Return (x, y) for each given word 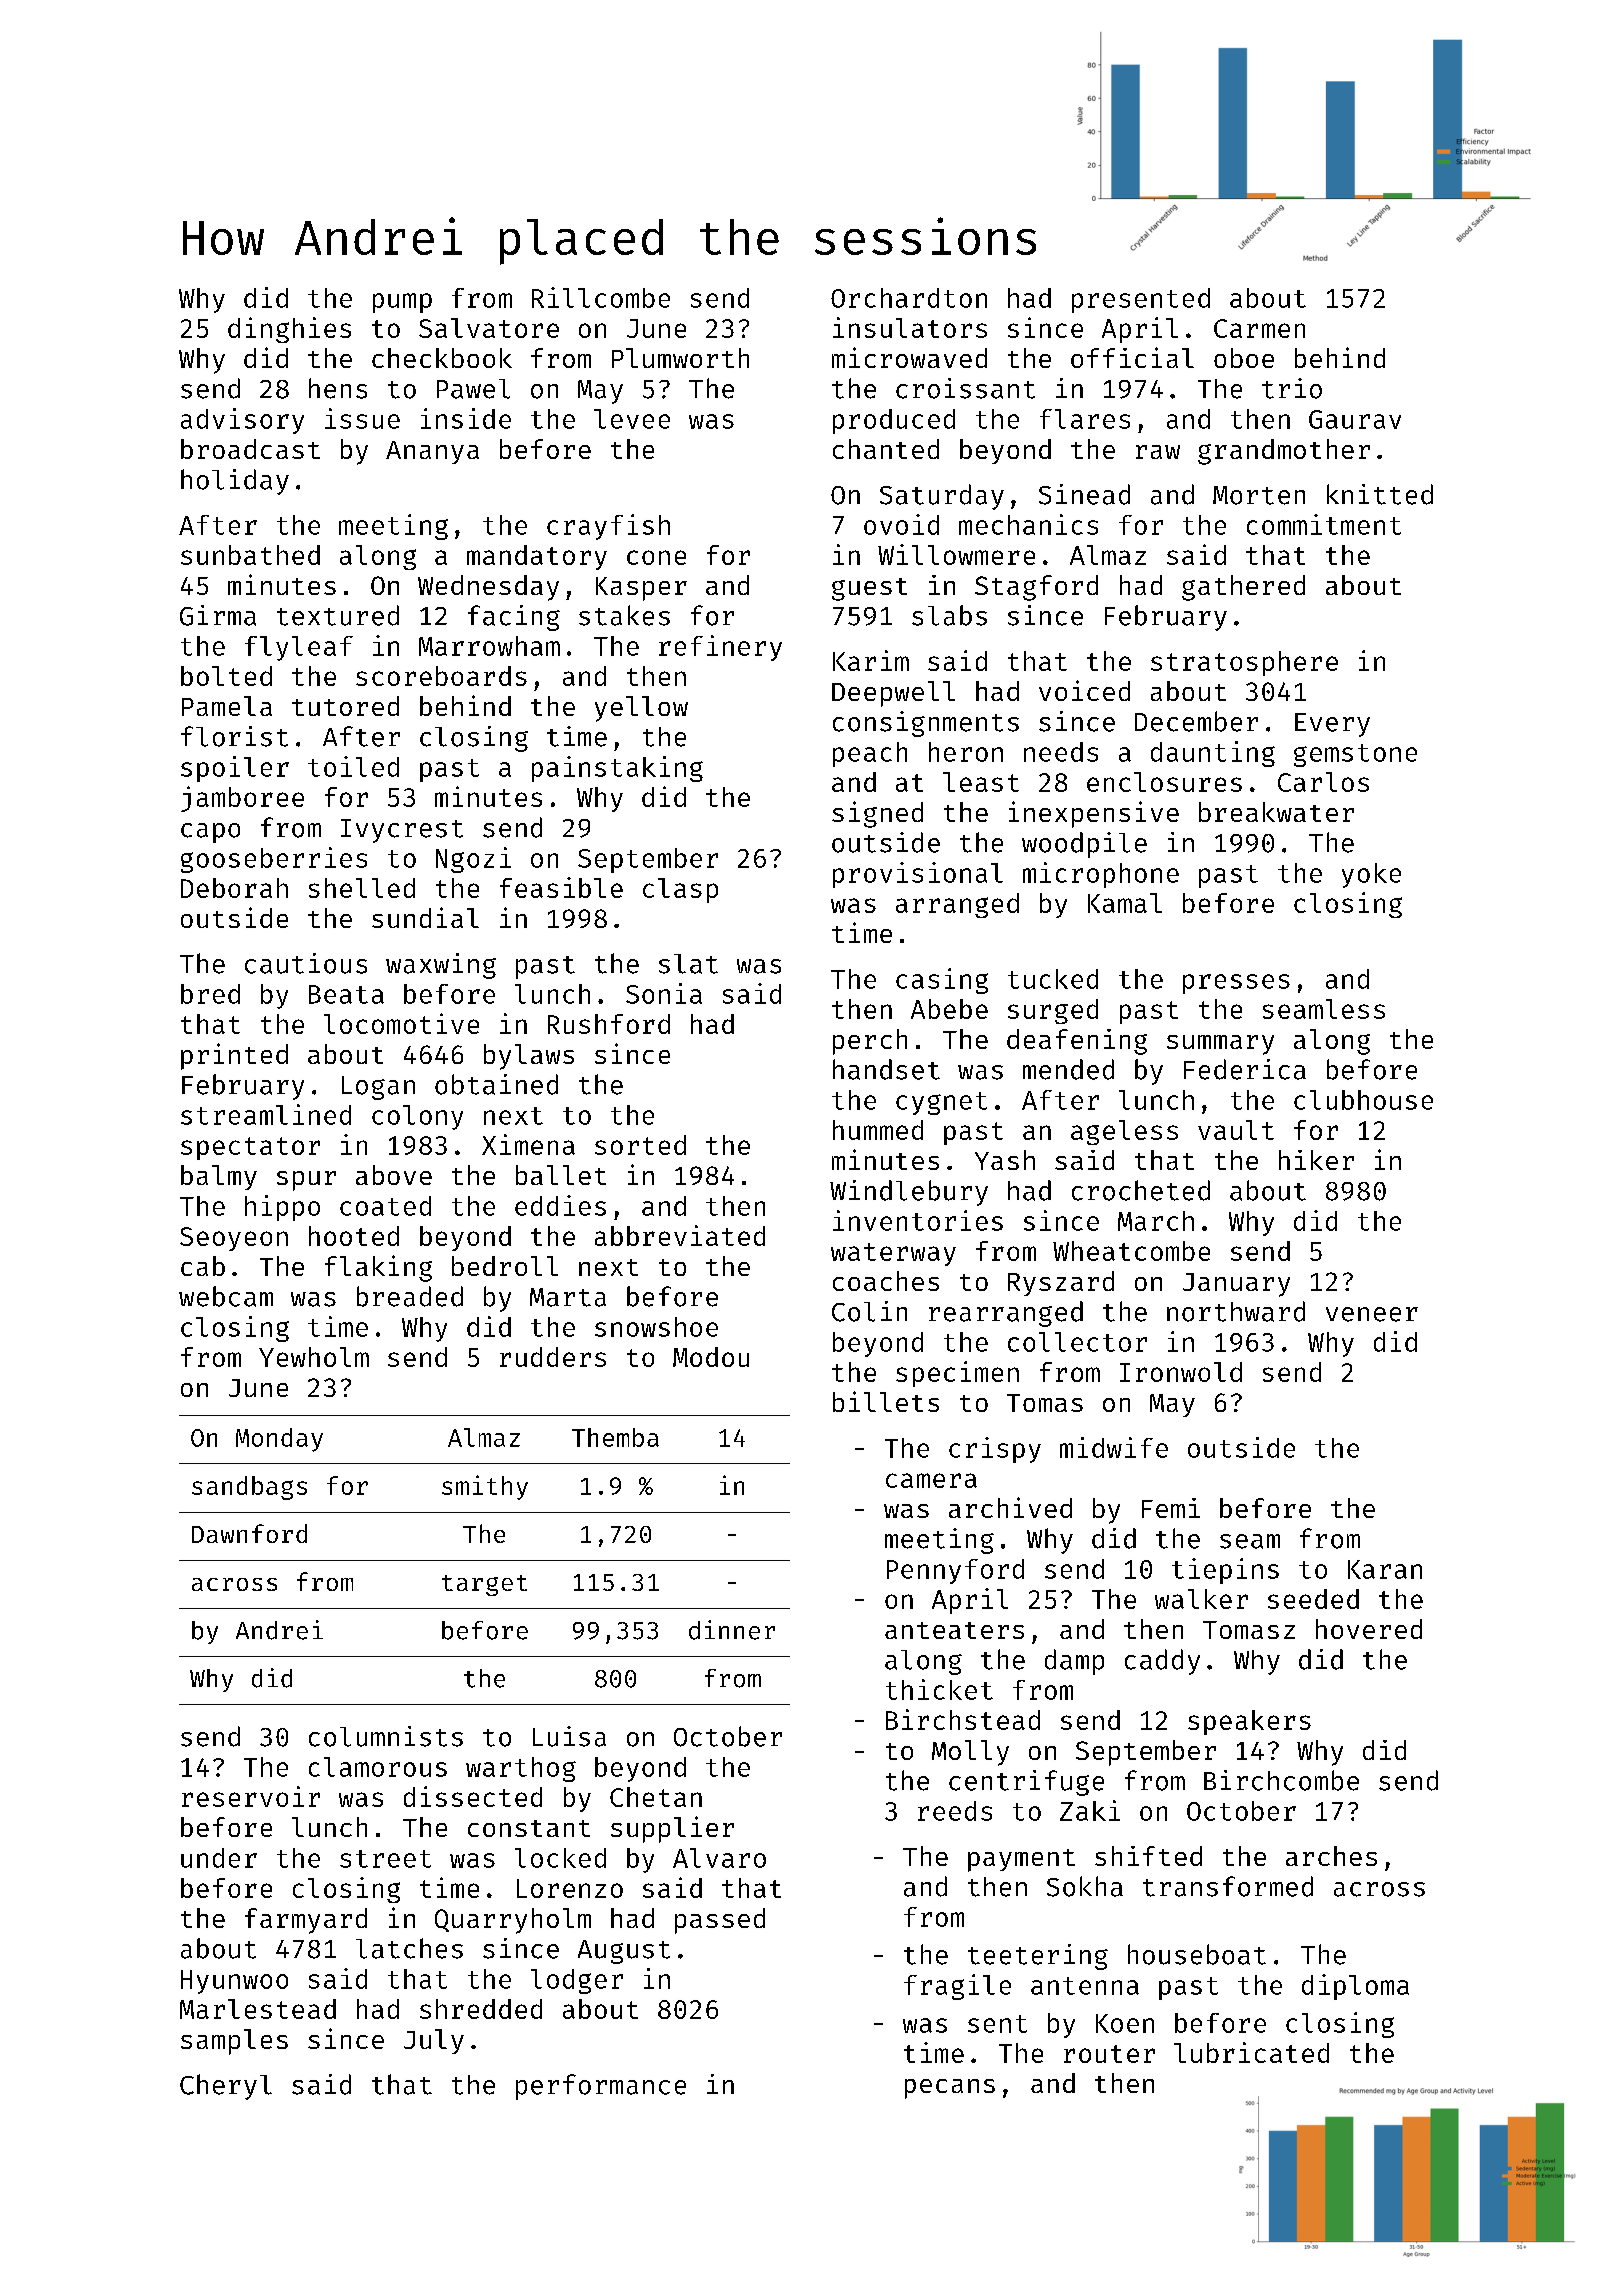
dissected (473, 1796)
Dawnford (249, 1533)
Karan (1385, 1569)
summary (1220, 1045)
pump (402, 303)
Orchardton (909, 298)
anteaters (954, 1630)
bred (210, 994)
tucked (1053, 979)
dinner (732, 1630)
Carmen (1259, 328)
